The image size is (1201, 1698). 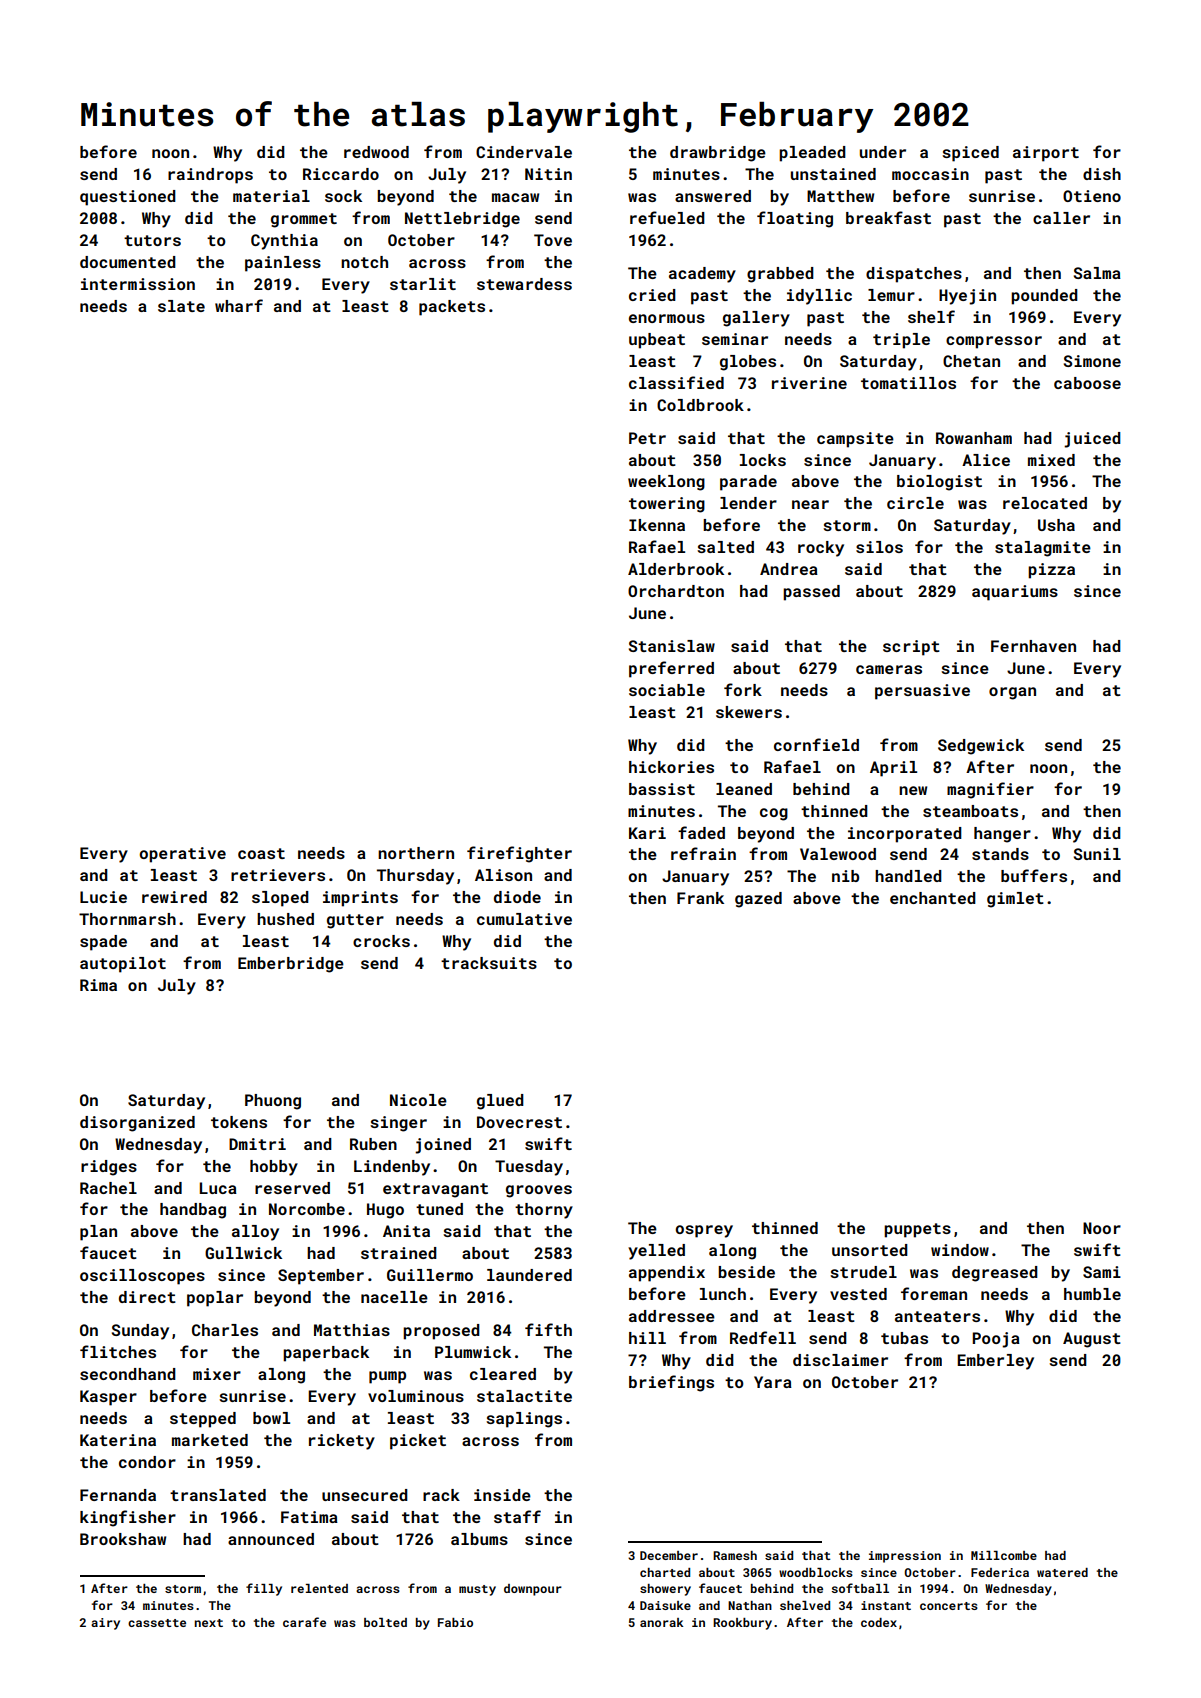 What do you see at coordinates (1000, 1572) in the screenshot?
I see `Federica` at bounding box center [1000, 1572].
